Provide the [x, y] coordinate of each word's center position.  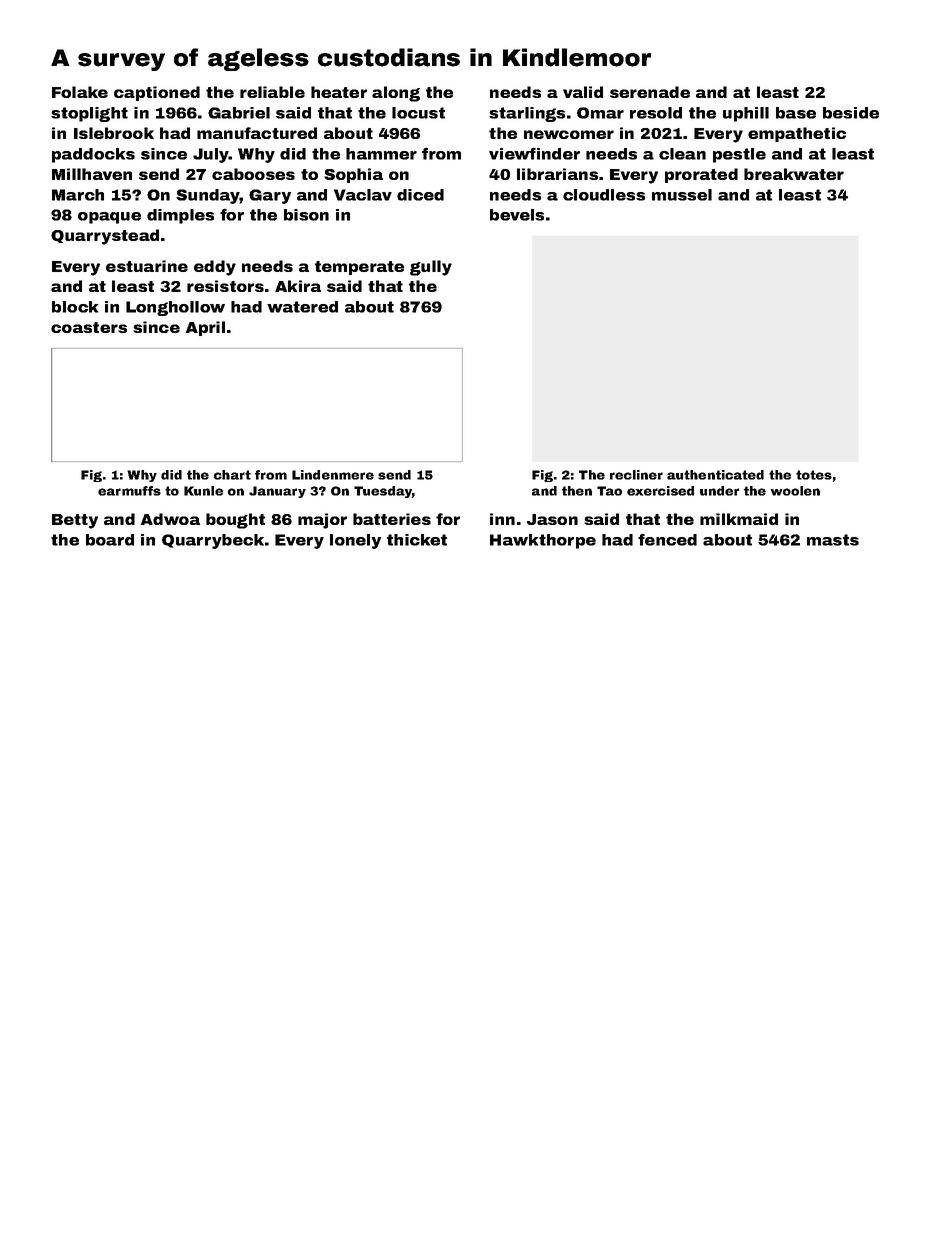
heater [339, 92]
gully [431, 268]
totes [814, 475]
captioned [157, 93]
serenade [650, 92]
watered [302, 307]
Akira [298, 286]
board [110, 540]
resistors [225, 286]
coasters [89, 327]
